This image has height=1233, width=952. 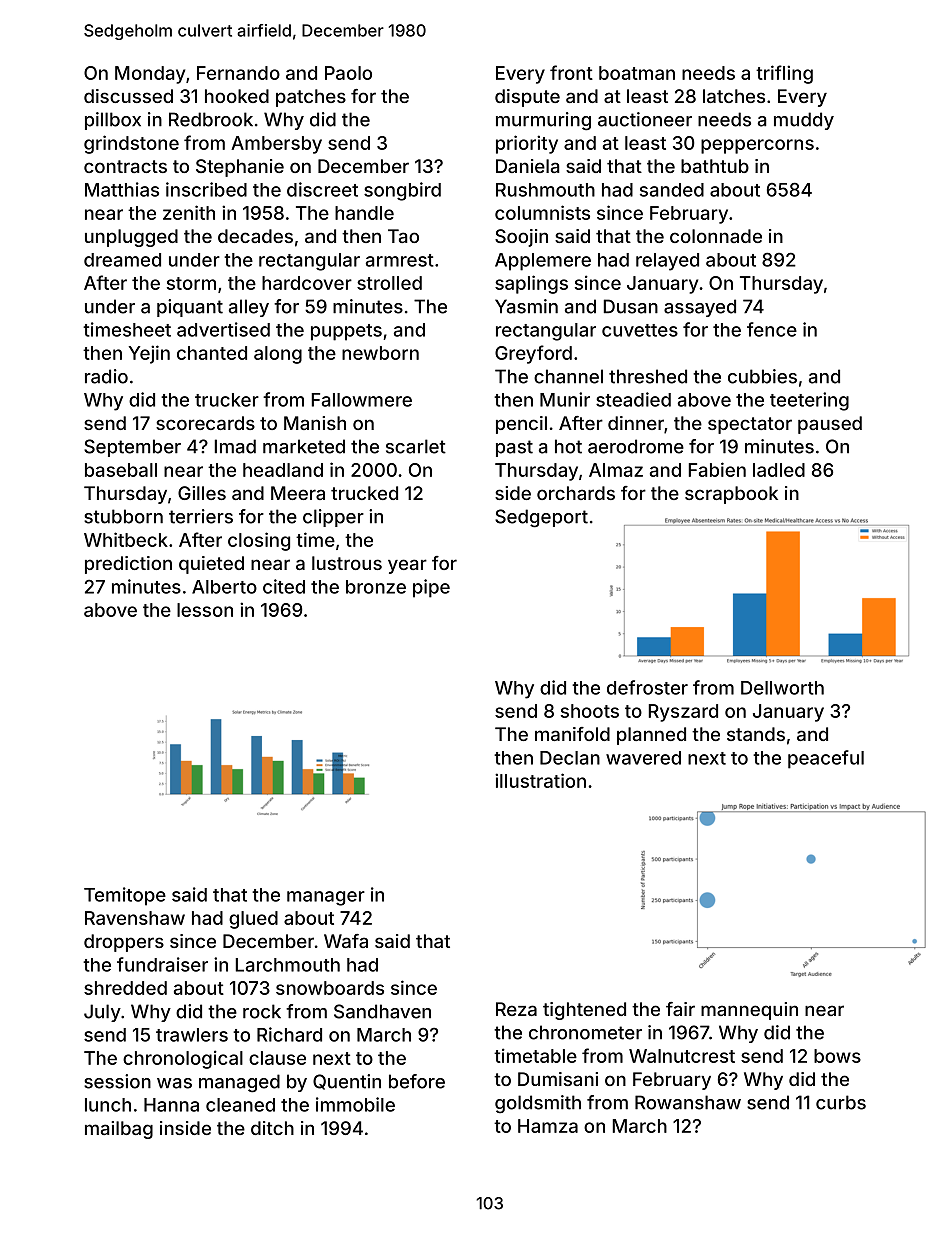 I want to click on dispute, so click(x=527, y=98).
